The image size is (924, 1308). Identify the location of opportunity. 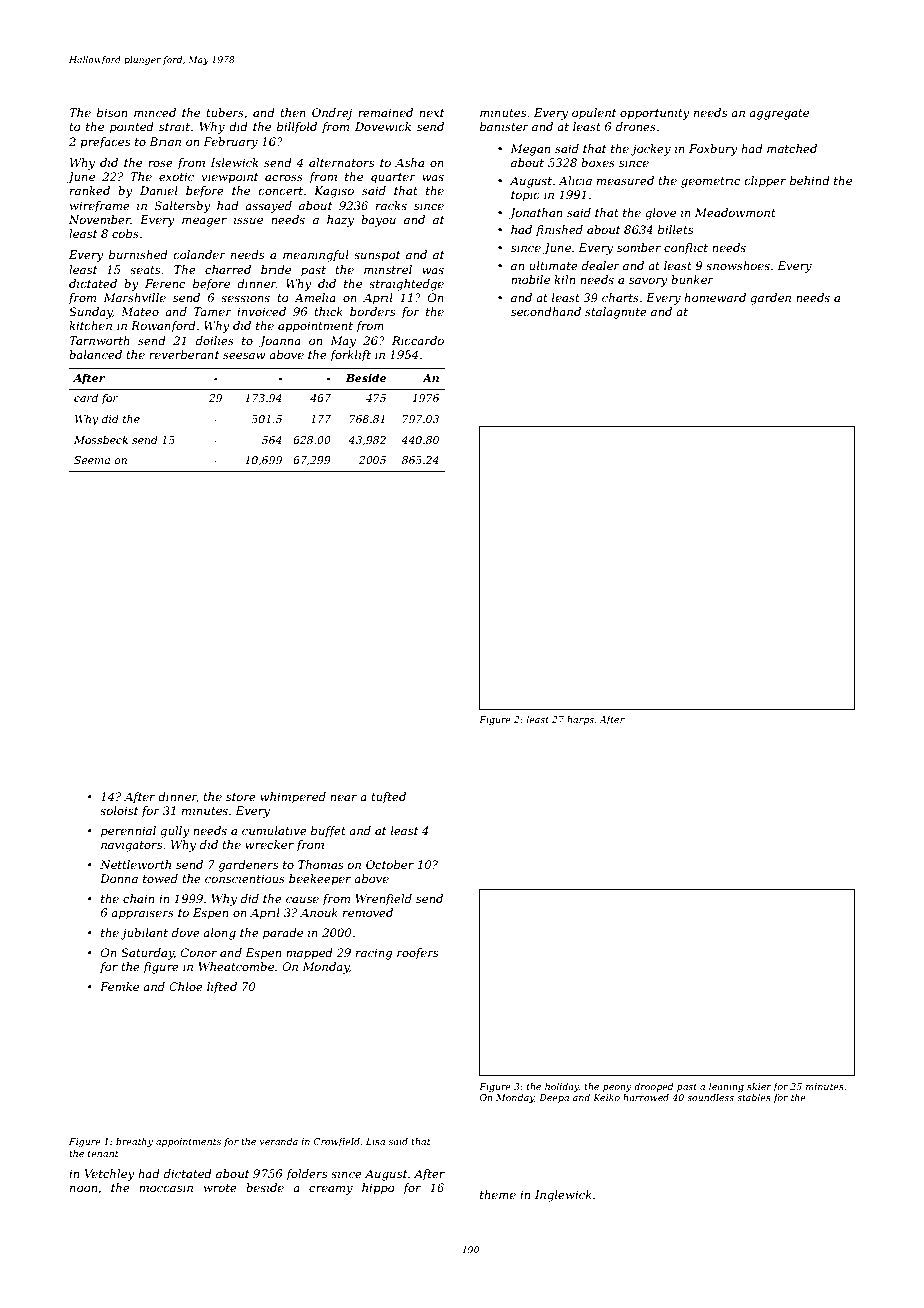
(655, 114).
